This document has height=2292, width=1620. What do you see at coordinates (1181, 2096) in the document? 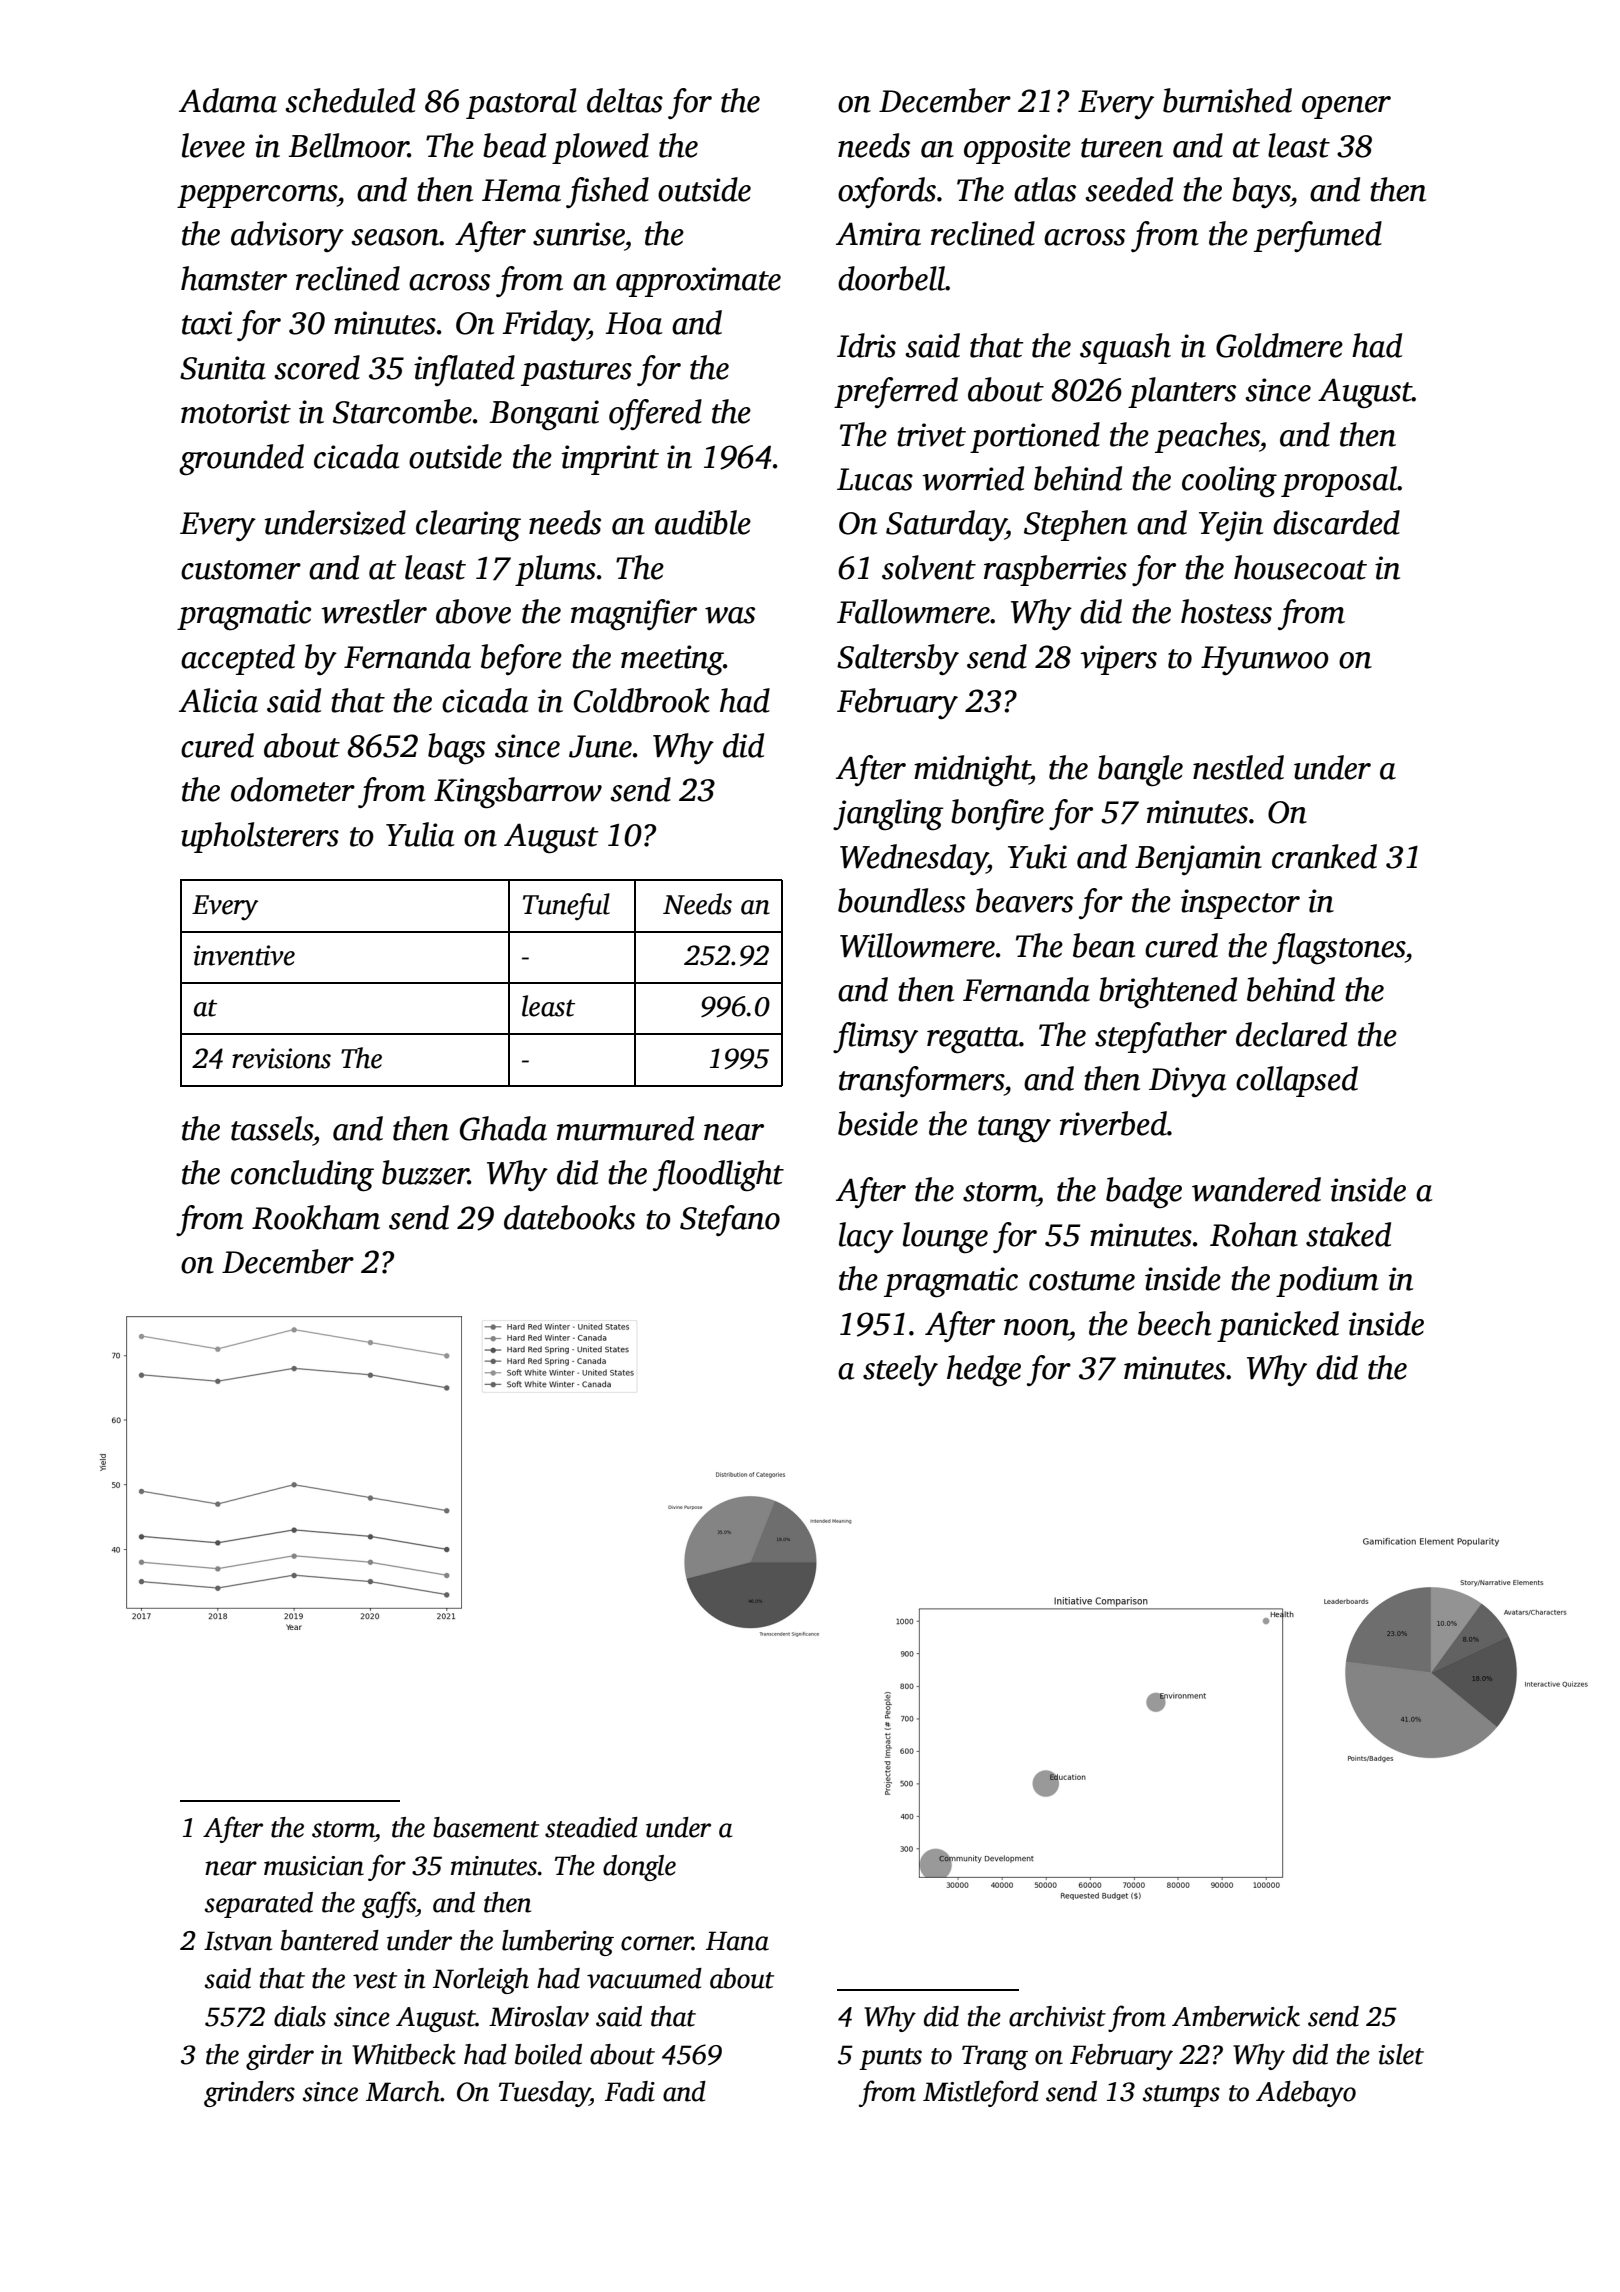
I see `stumps` at bounding box center [1181, 2096].
